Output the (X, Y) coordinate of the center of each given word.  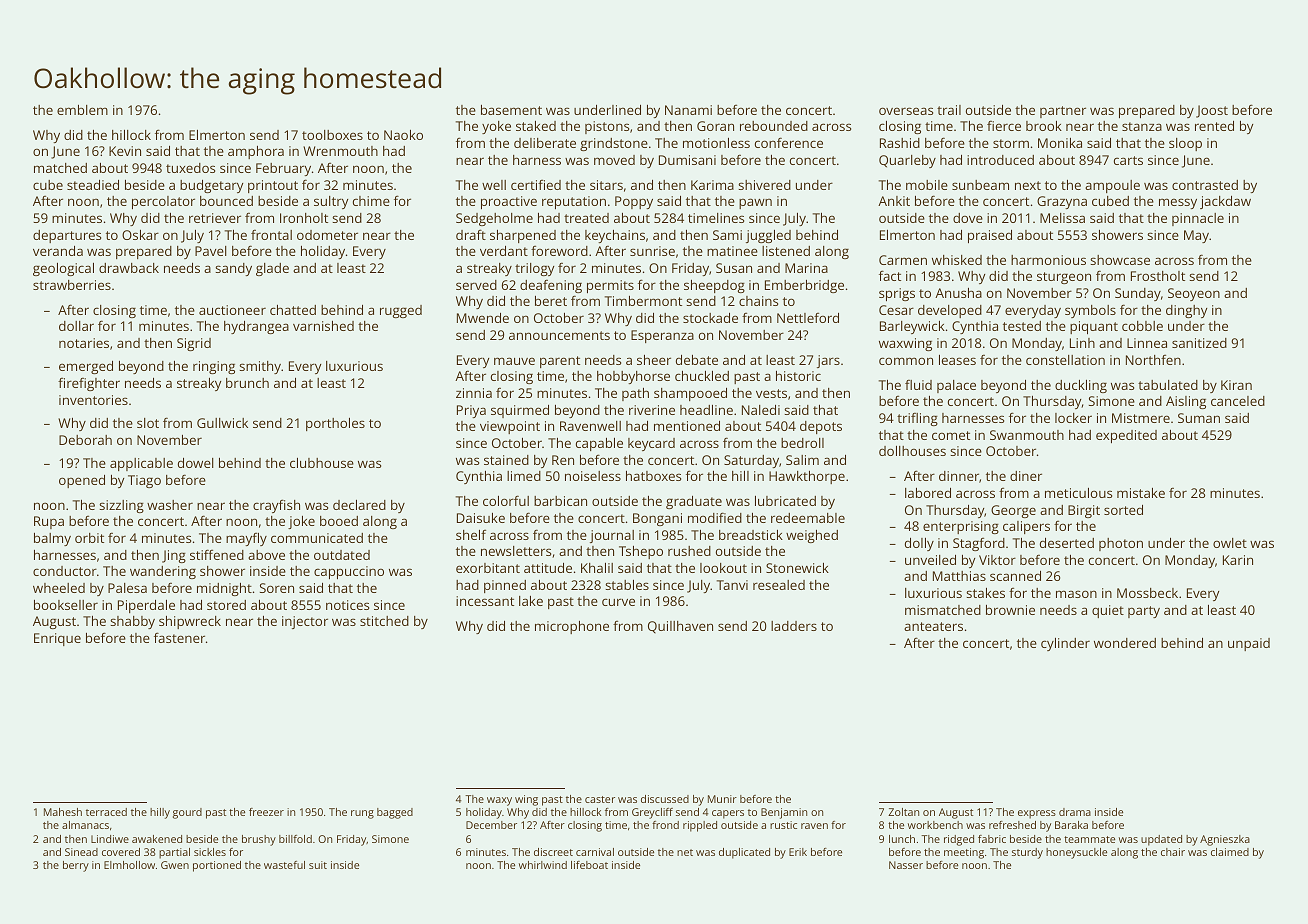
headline (706, 410)
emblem (82, 110)
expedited (1126, 436)
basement (511, 110)
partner (1063, 112)
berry (76, 866)
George (1013, 511)
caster (600, 799)
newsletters (516, 551)
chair (1173, 852)
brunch (247, 383)
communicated (317, 538)
